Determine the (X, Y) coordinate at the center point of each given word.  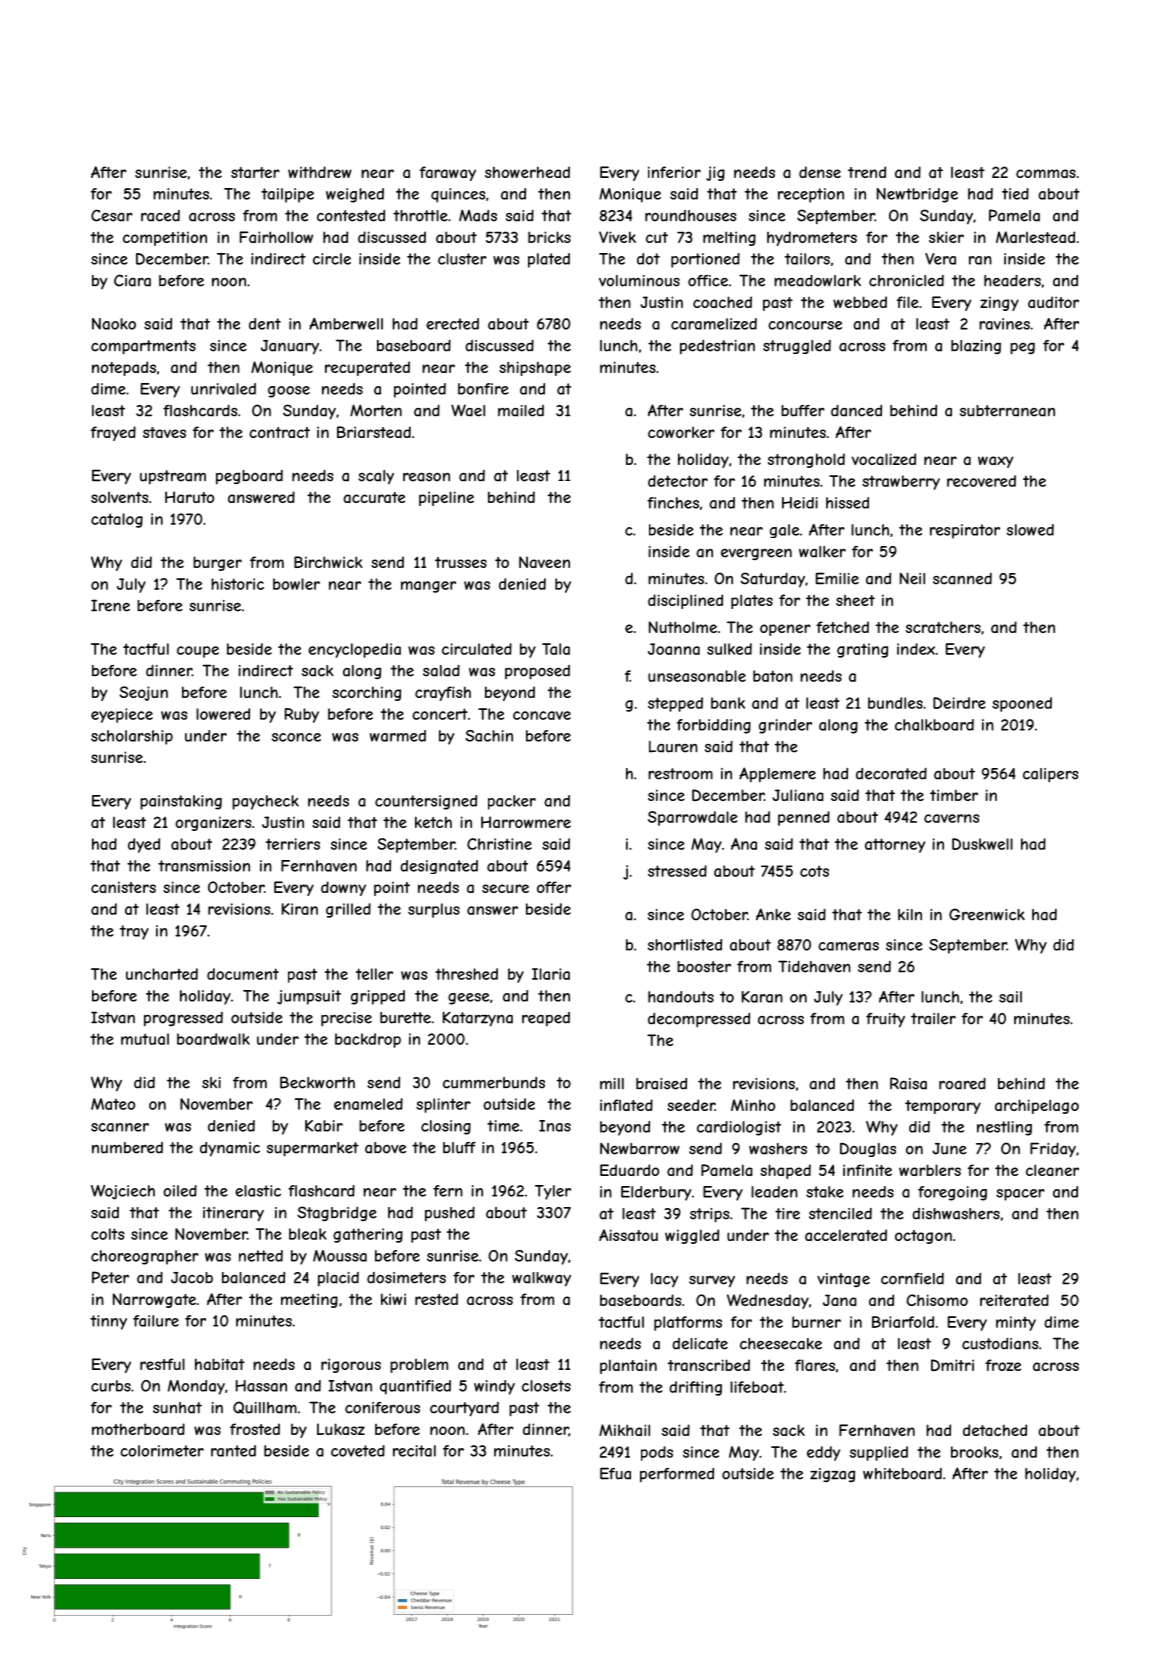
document (243, 974)
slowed (1030, 530)
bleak (307, 1234)
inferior (674, 172)
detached (995, 1430)
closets (546, 1386)
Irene (110, 605)
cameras (848, 946)
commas (1046, 173)
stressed (677, 871)
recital (414, 1451)
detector (678, 481)
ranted (233, 1451)
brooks (975, 1452)
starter (255, 172)
